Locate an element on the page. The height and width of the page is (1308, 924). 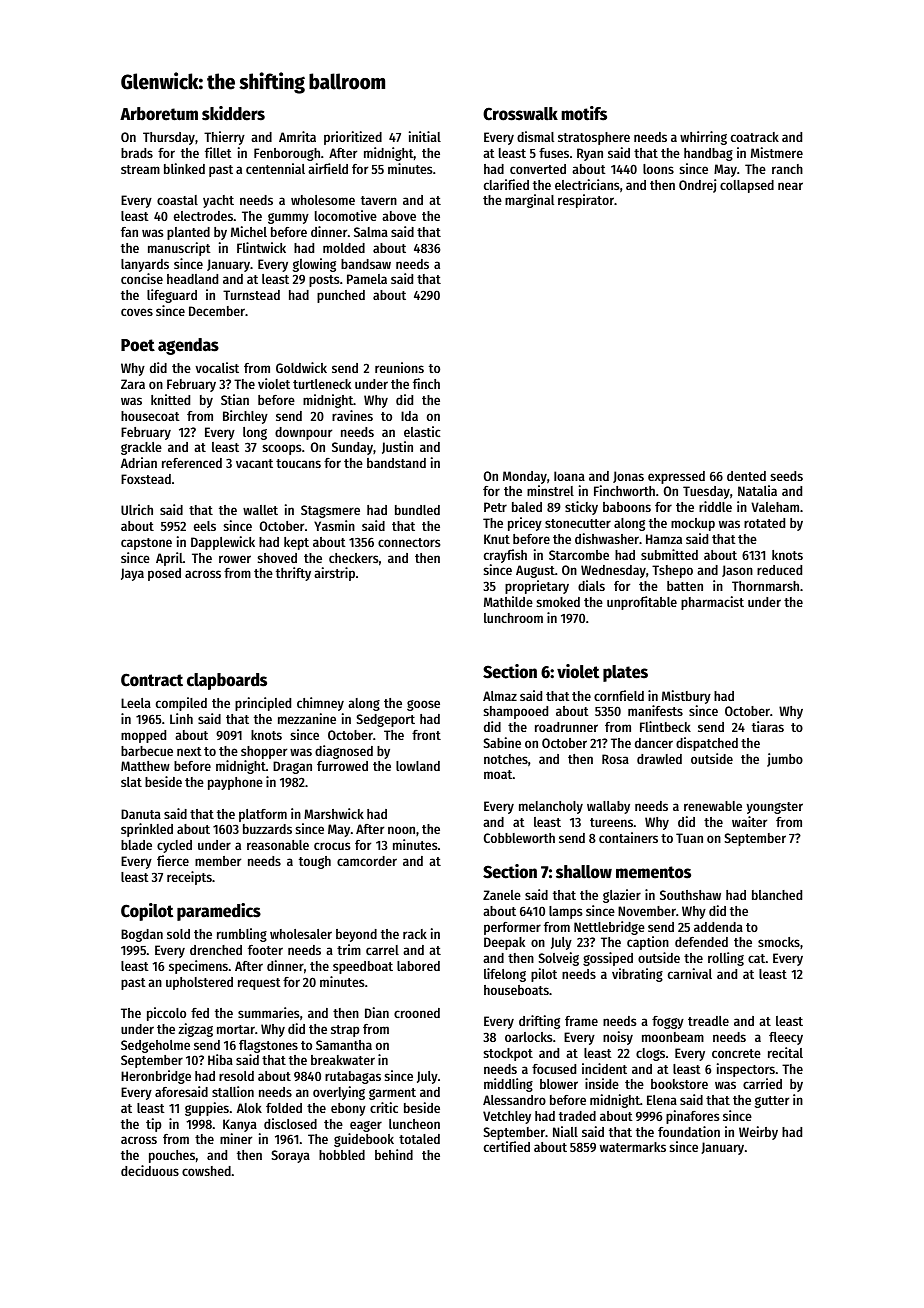
hobbled is located at coordinates (342, 1155).
